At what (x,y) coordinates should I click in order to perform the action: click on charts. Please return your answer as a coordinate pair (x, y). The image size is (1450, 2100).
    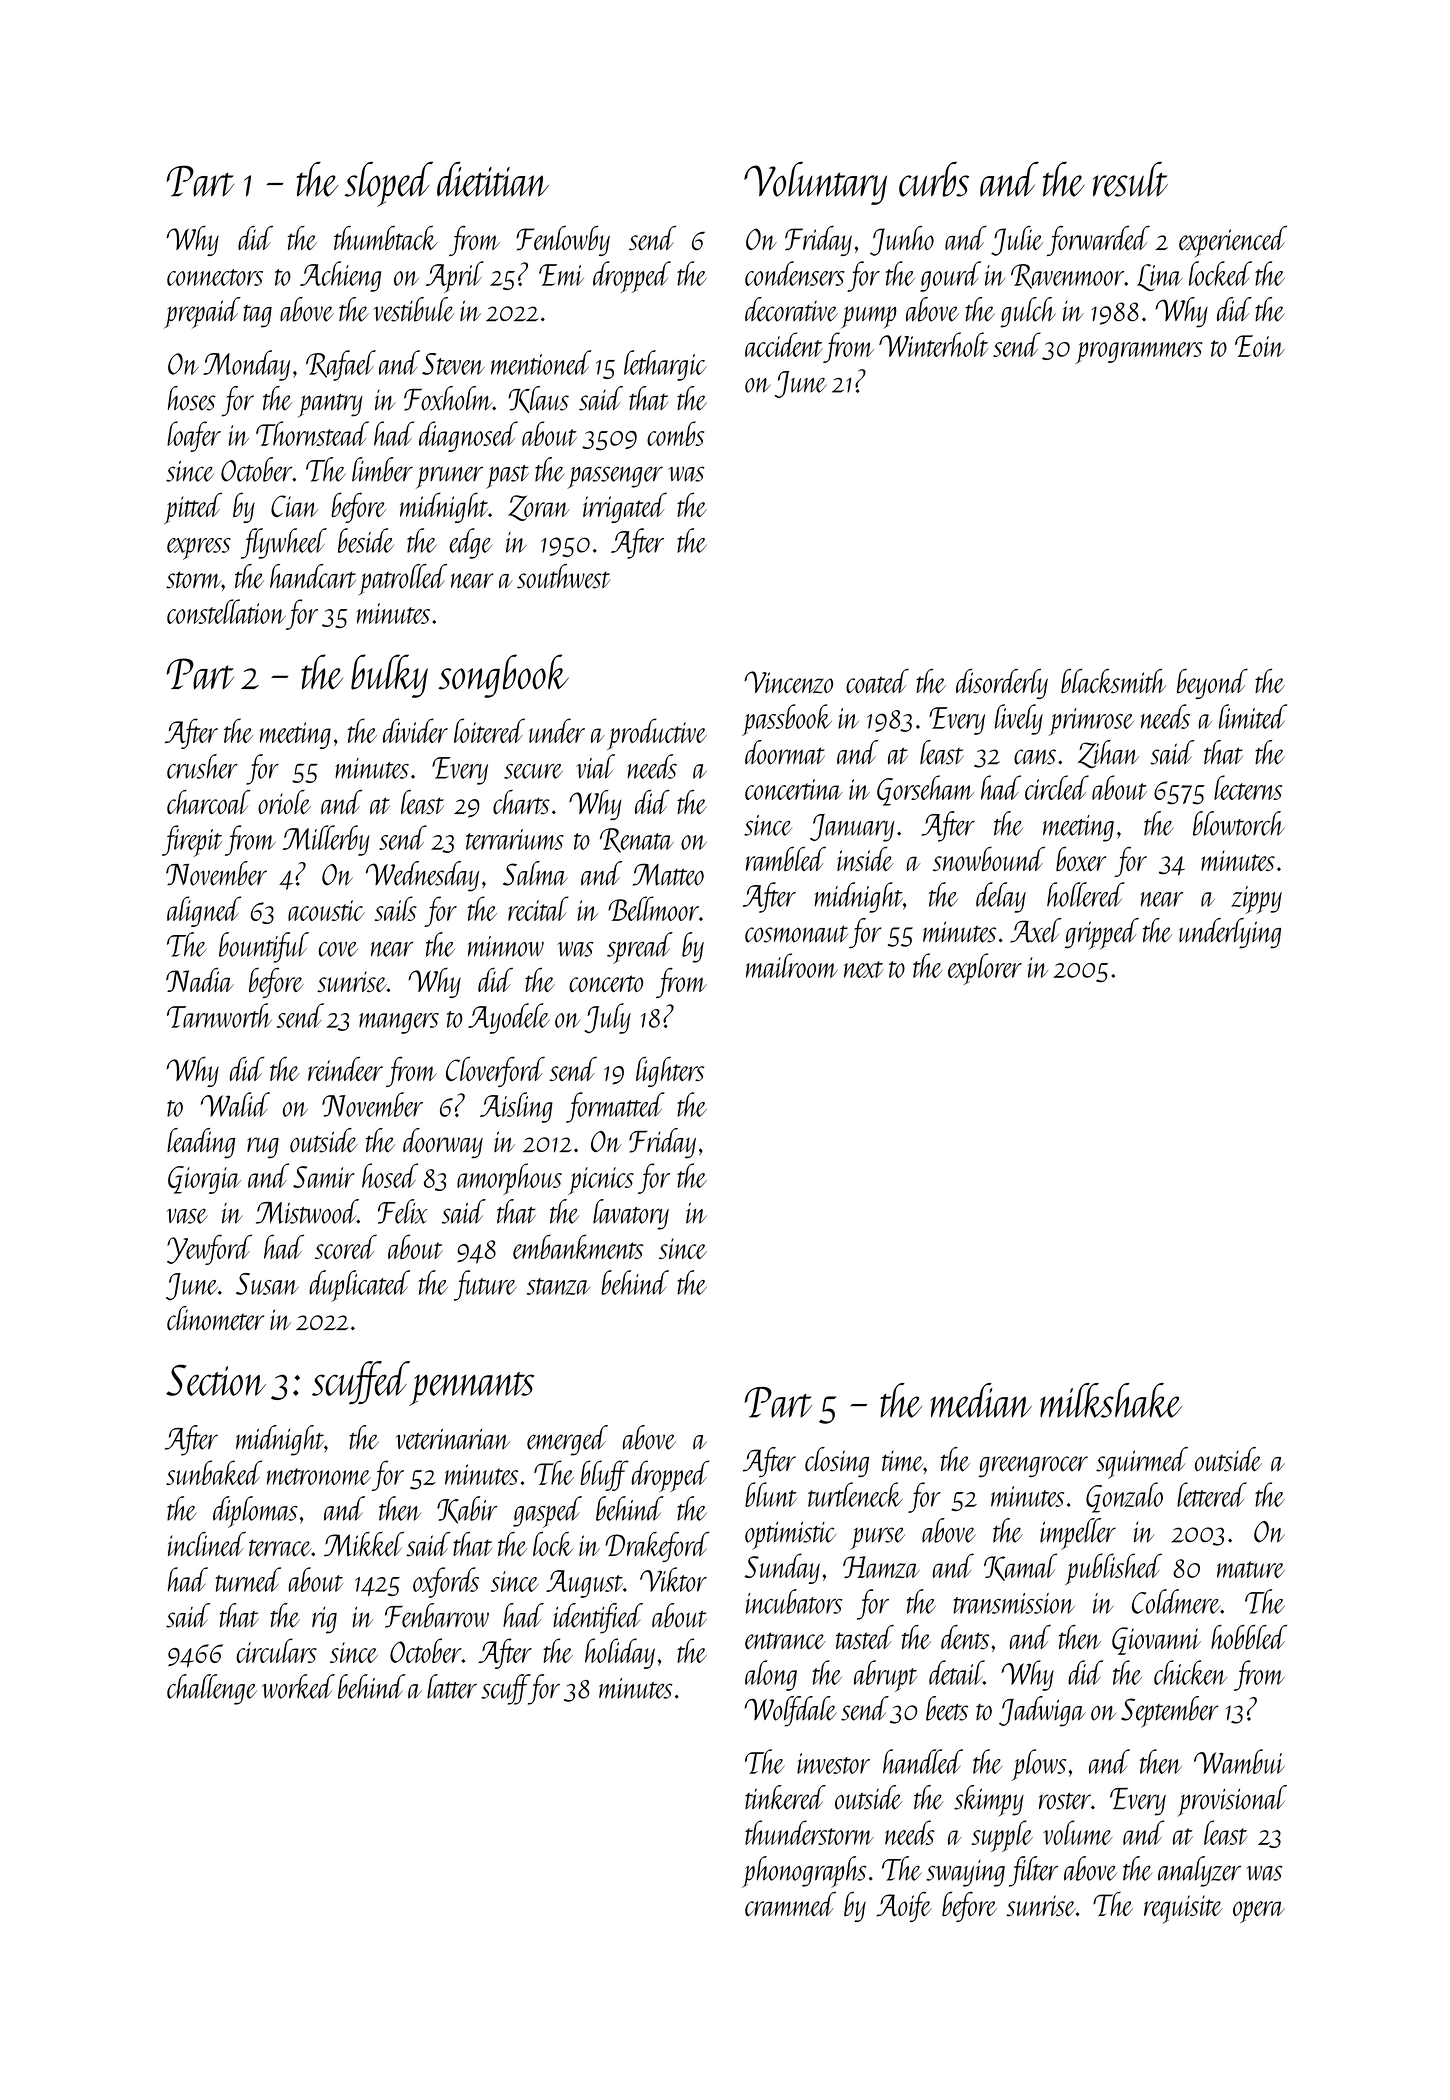
    Looking at the image, I should click on (521, 802).
